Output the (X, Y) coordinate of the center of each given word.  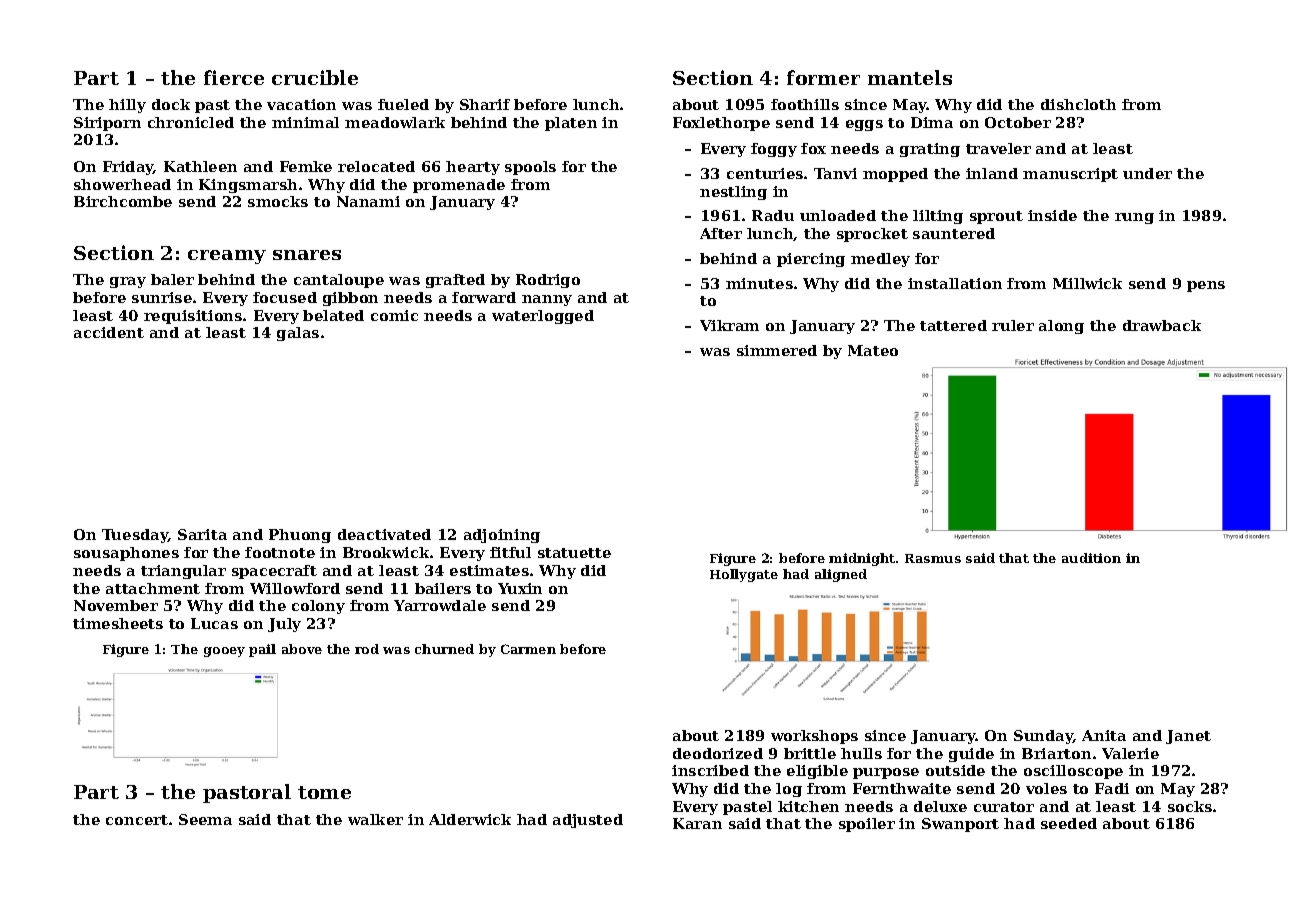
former (823, 77)
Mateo (873, 350)
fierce (234, 77)
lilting (938, 217)
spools (530, 168)
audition (1091, 558)
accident (109, 332)
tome (324, 792)
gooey (224, 652)
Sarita (202, 534)
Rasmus (933, 558)
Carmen (528, 649)
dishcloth (1078, 104)
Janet (1188, 737)
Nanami (368, 201)
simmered (777, 350)
